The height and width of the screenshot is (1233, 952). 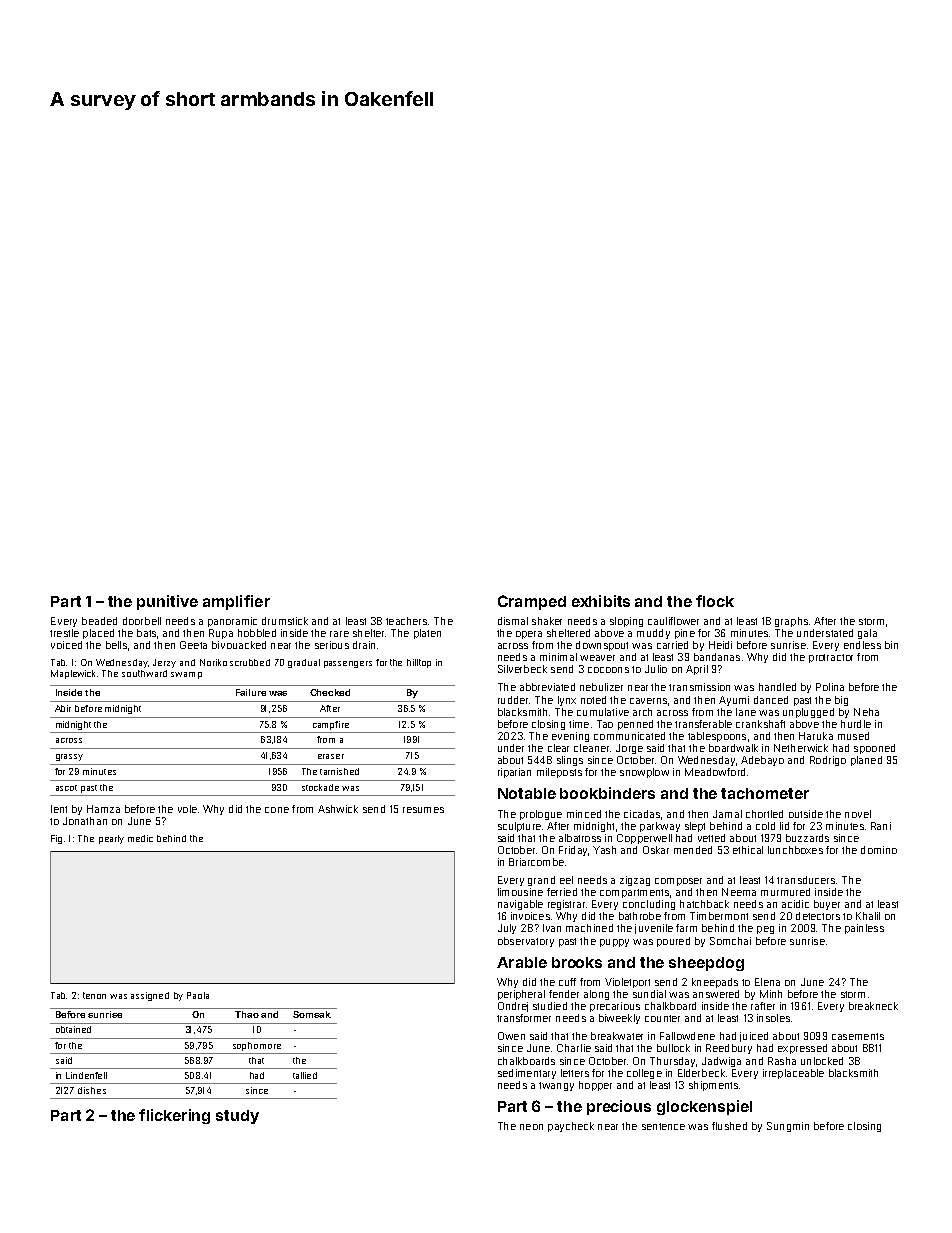 What do you see at coordinates (729, 1126) in the screenshot?
I see `flushed` at bounding box center [729, 1126].
